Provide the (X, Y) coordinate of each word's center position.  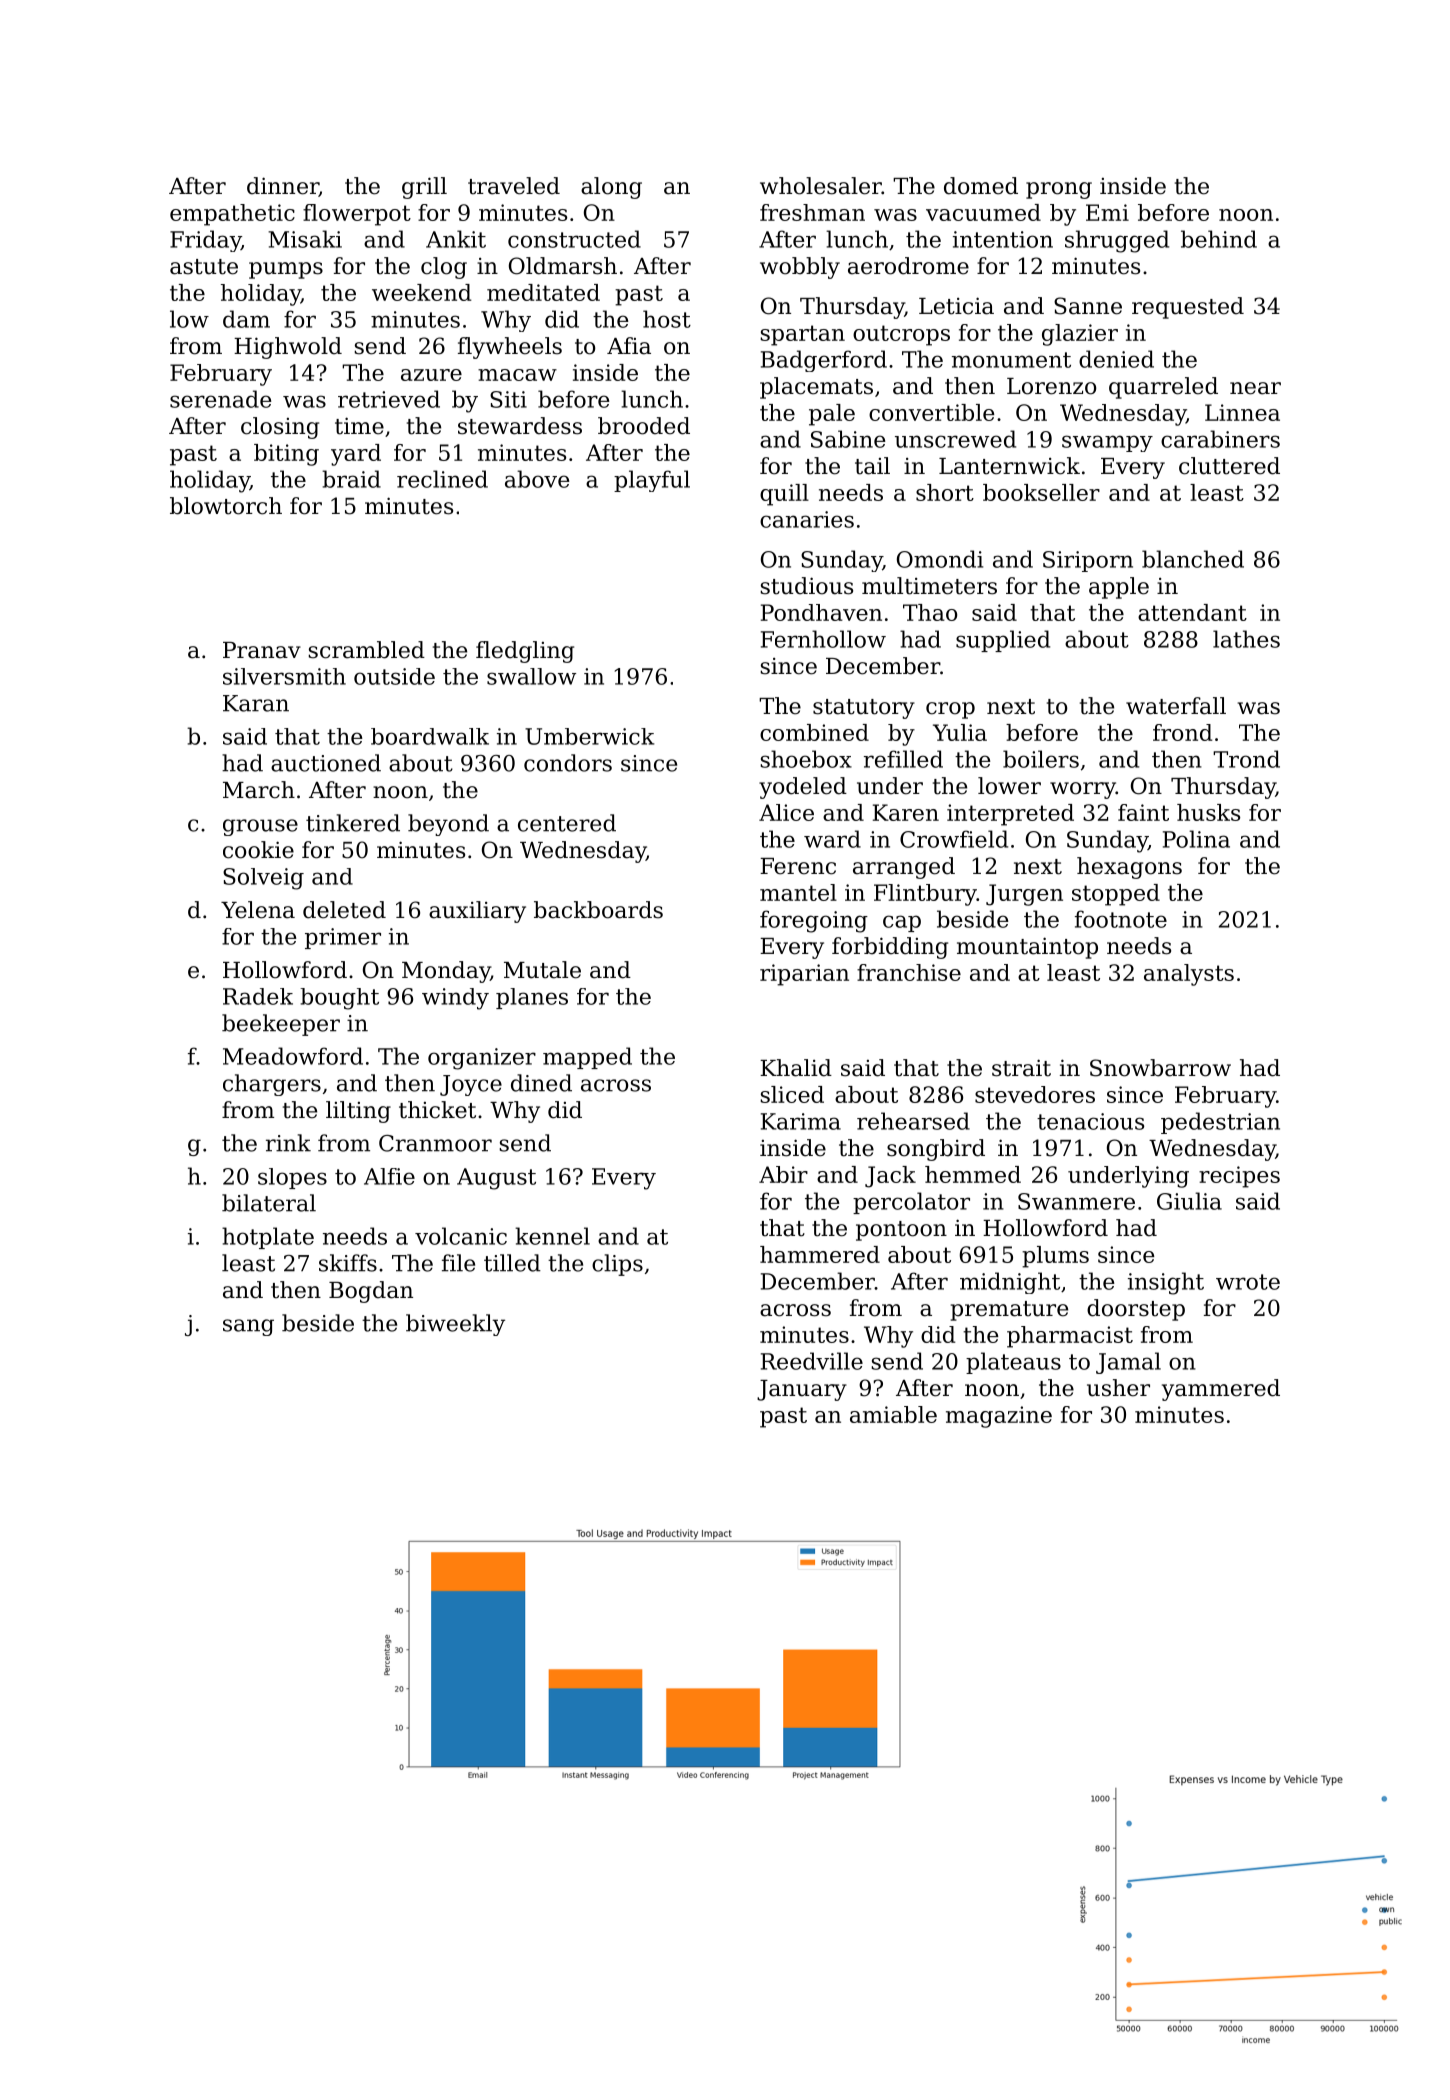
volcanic (461, 1236)
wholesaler (821, 186)
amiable (893, 1414)
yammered (1221, 1390)
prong (1059, 190)
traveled (514, 186)
